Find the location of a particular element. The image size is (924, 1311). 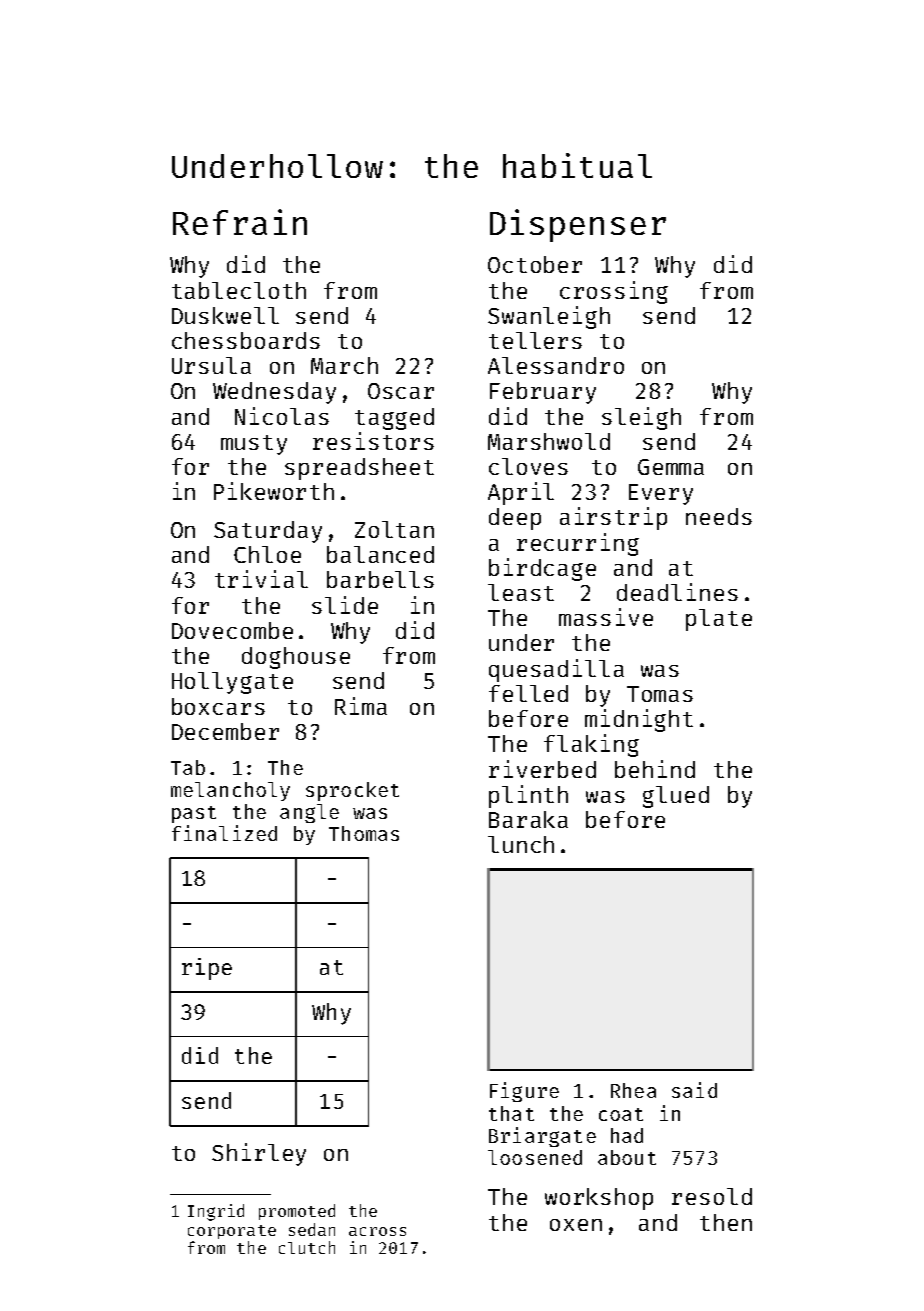

behind is located at coordinates (655, 769).
